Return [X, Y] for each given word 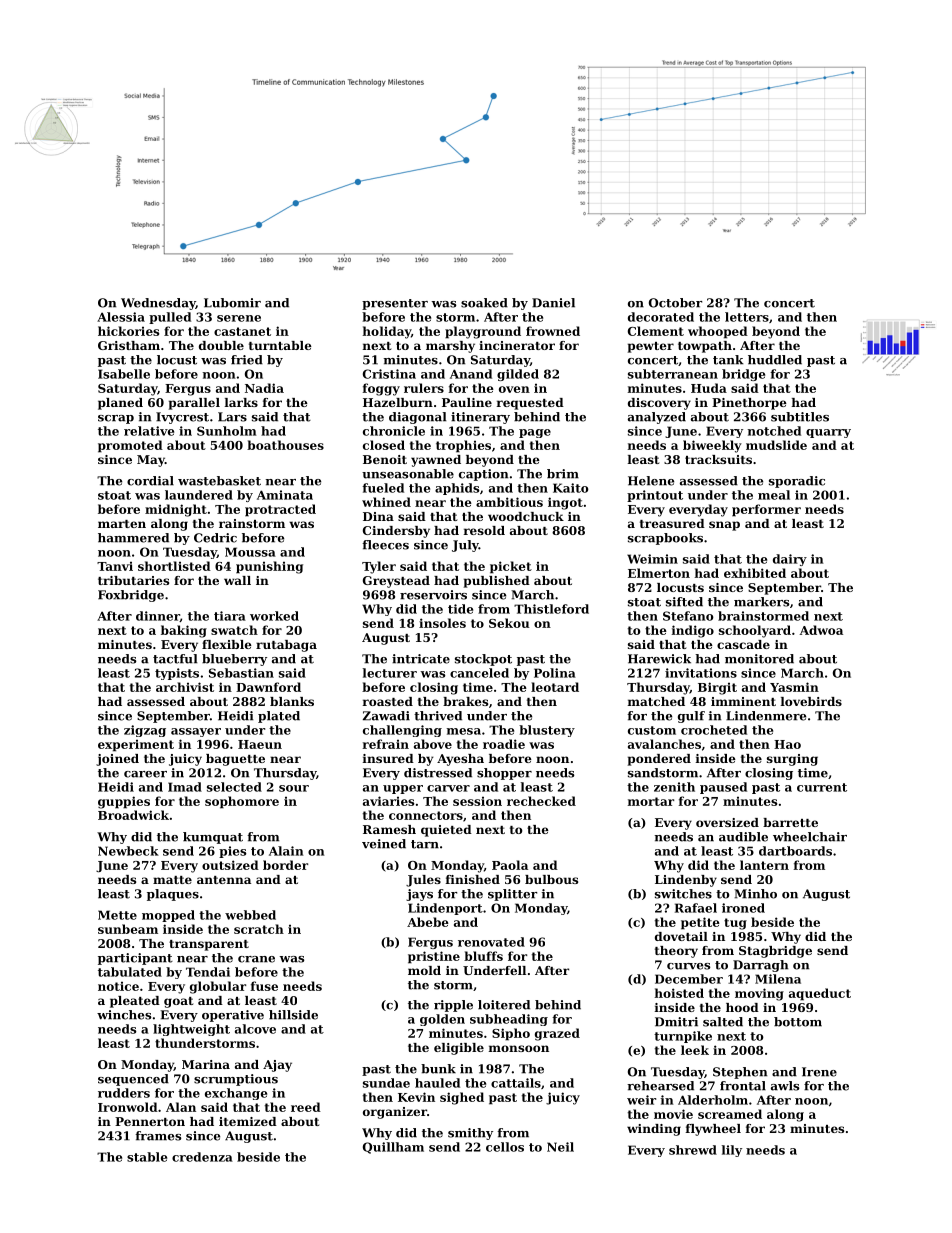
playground [483, 332]
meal [774, 495]
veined [384, 844]
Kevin [416, 1097]
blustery [547, 731]
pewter [651, 347]
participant [135, 959]
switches [683, 894]
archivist [185, 687]
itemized [248, 1121]
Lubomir [232, 303]
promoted [130, 446]
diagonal [417, 418]
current [822, 787]
